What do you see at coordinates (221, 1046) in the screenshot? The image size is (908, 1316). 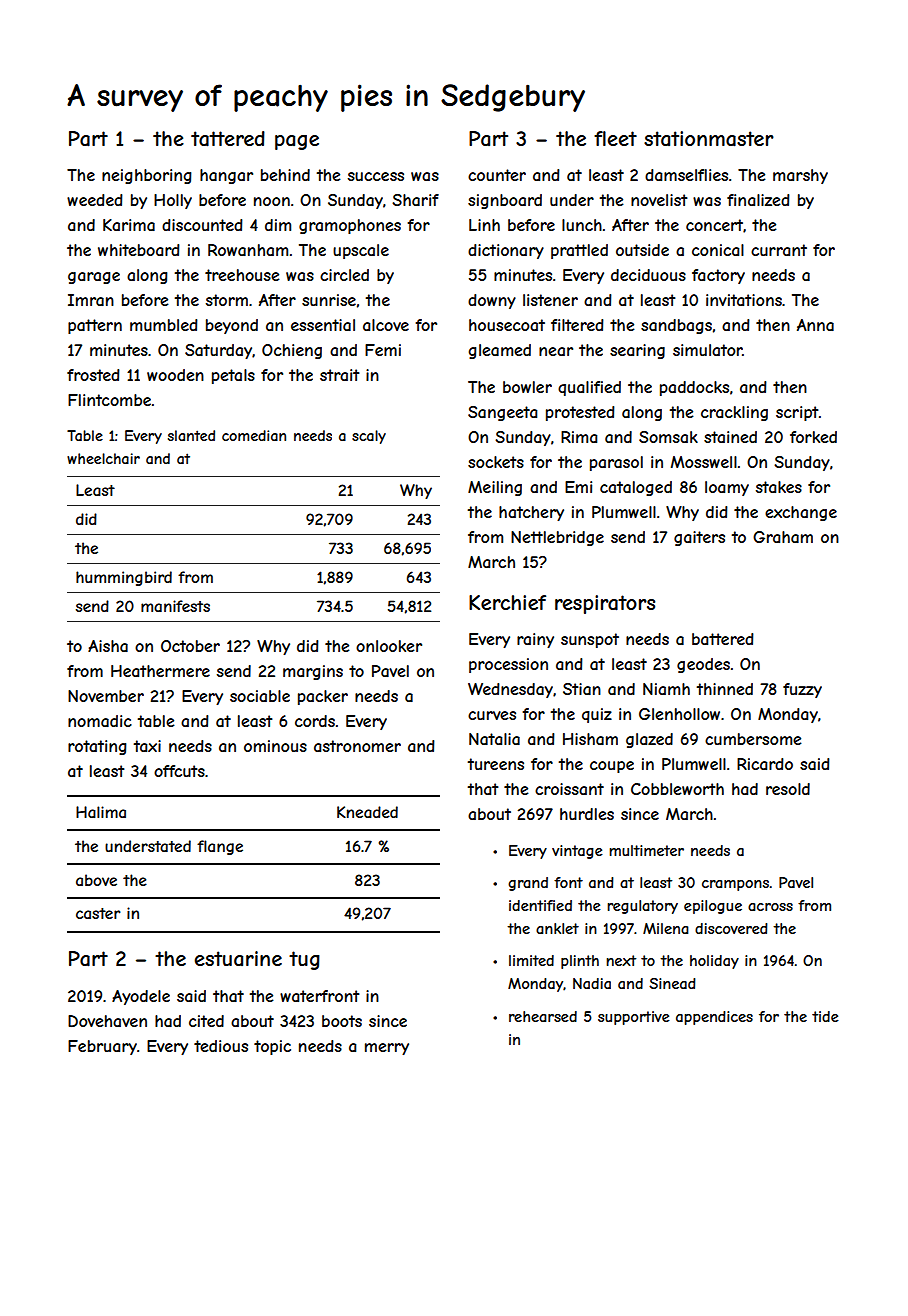 I see `tedious` at bounding box center [221, 1046].
